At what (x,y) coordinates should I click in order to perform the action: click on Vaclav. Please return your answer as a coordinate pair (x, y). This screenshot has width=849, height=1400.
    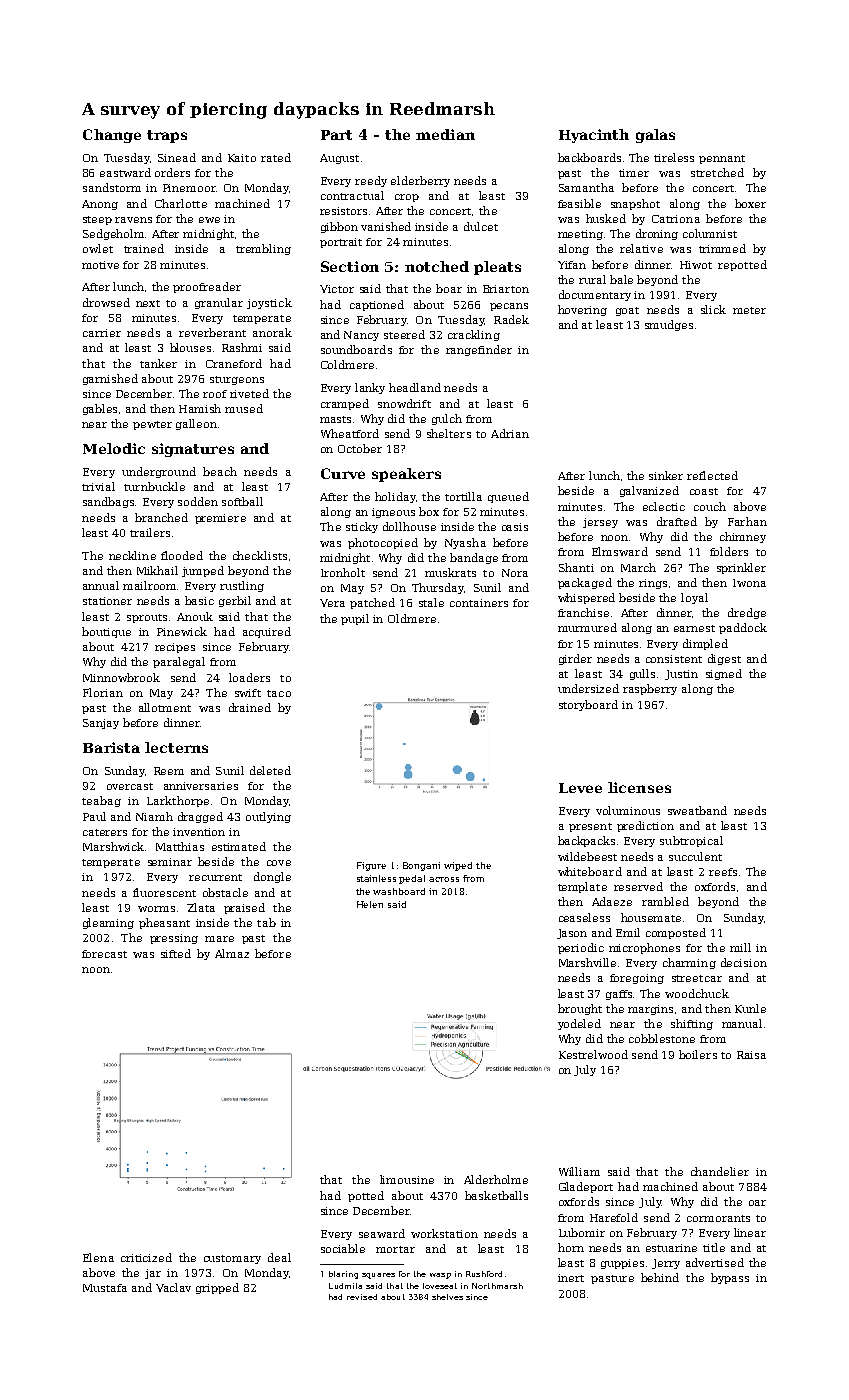
    Looking at the image, I should click on (173, 1287).
